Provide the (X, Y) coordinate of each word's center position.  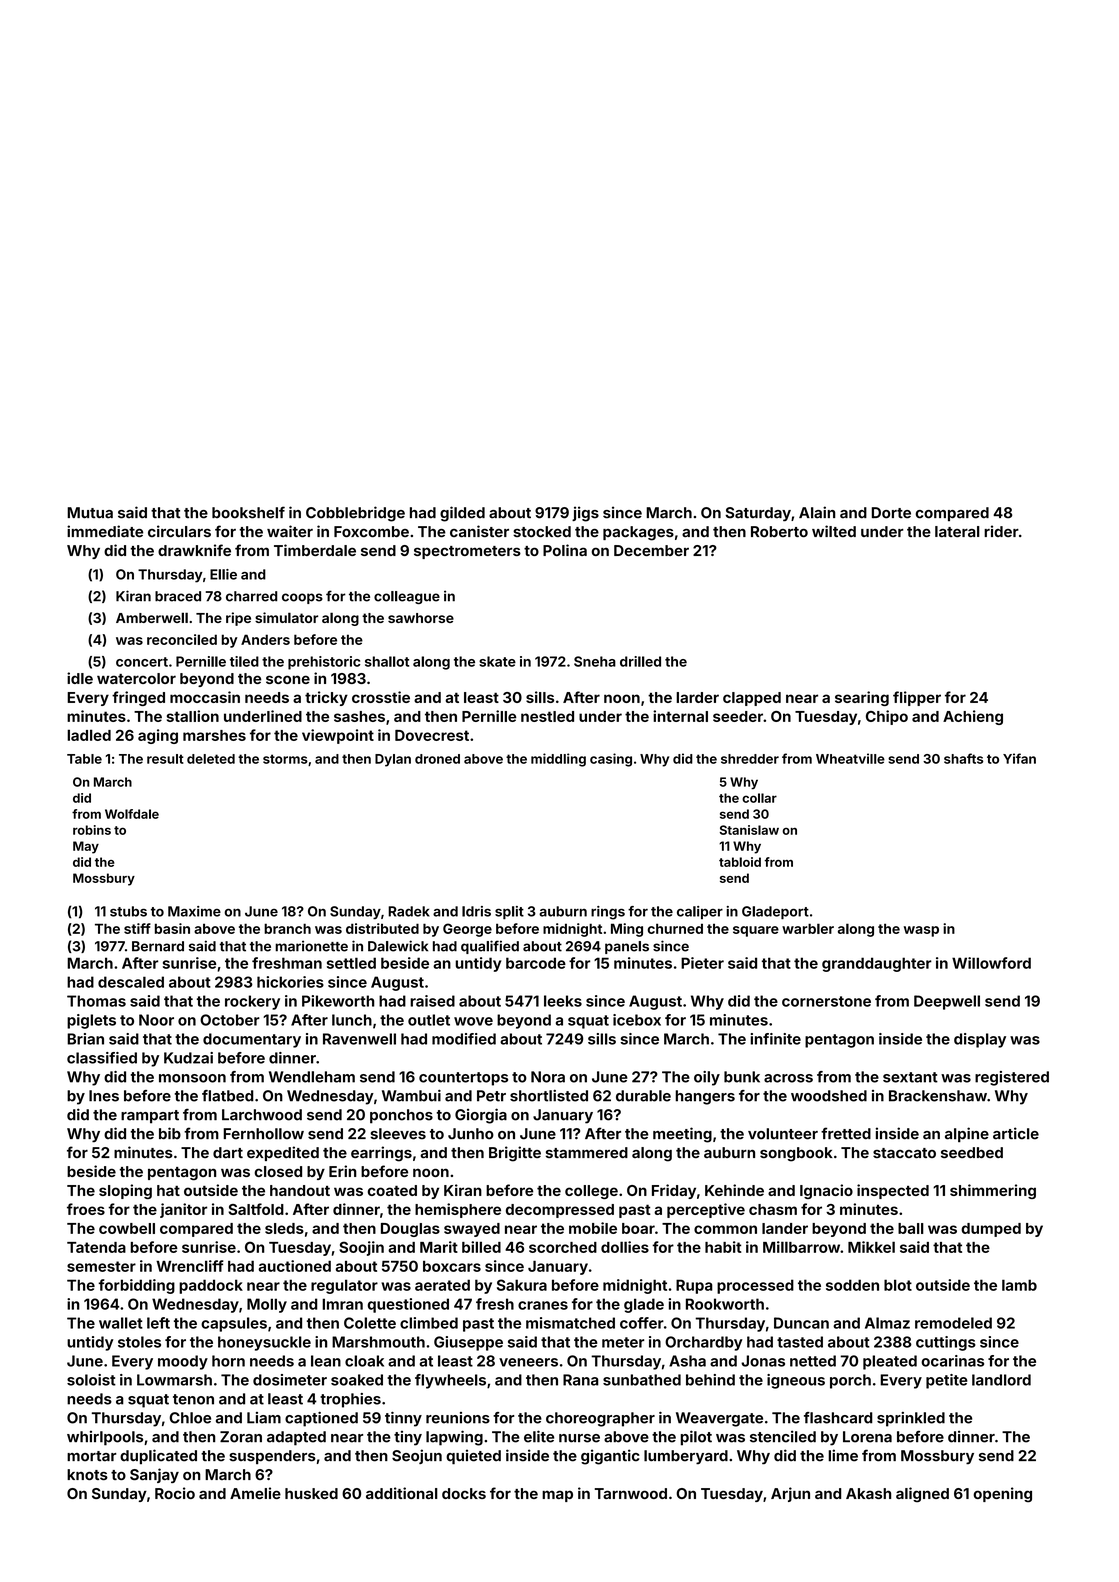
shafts (963, 758)
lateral (957, 531)
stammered (587, 1152)
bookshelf (248, 512)
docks (464, 1493)
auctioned (294, 1266)
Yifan (1019, 758)
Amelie (255, 1493)
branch (287, 928)
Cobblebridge (355, 514)
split (509, 912)
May (86, 847)
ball (911, 1228)
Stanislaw (749, 830)
